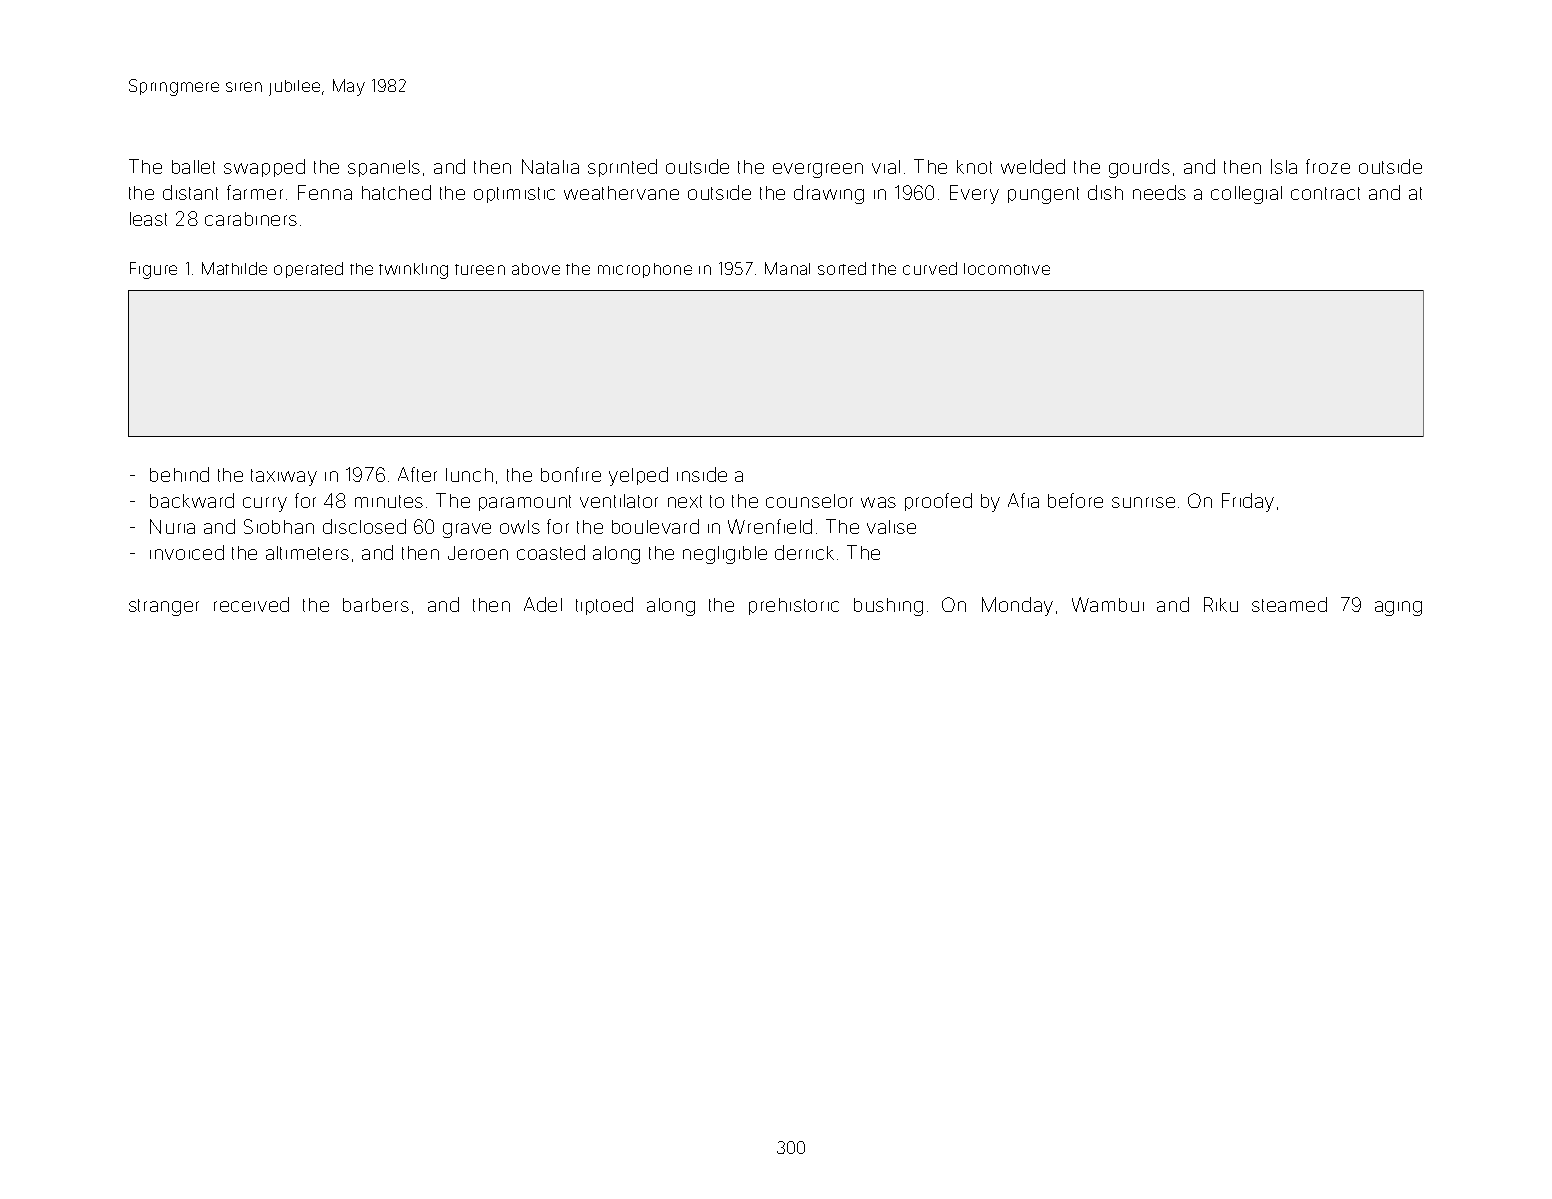 Image resolution: width=1552 pixels, height=1199 pixels. I want to click on tureen, so click(480, 269).
